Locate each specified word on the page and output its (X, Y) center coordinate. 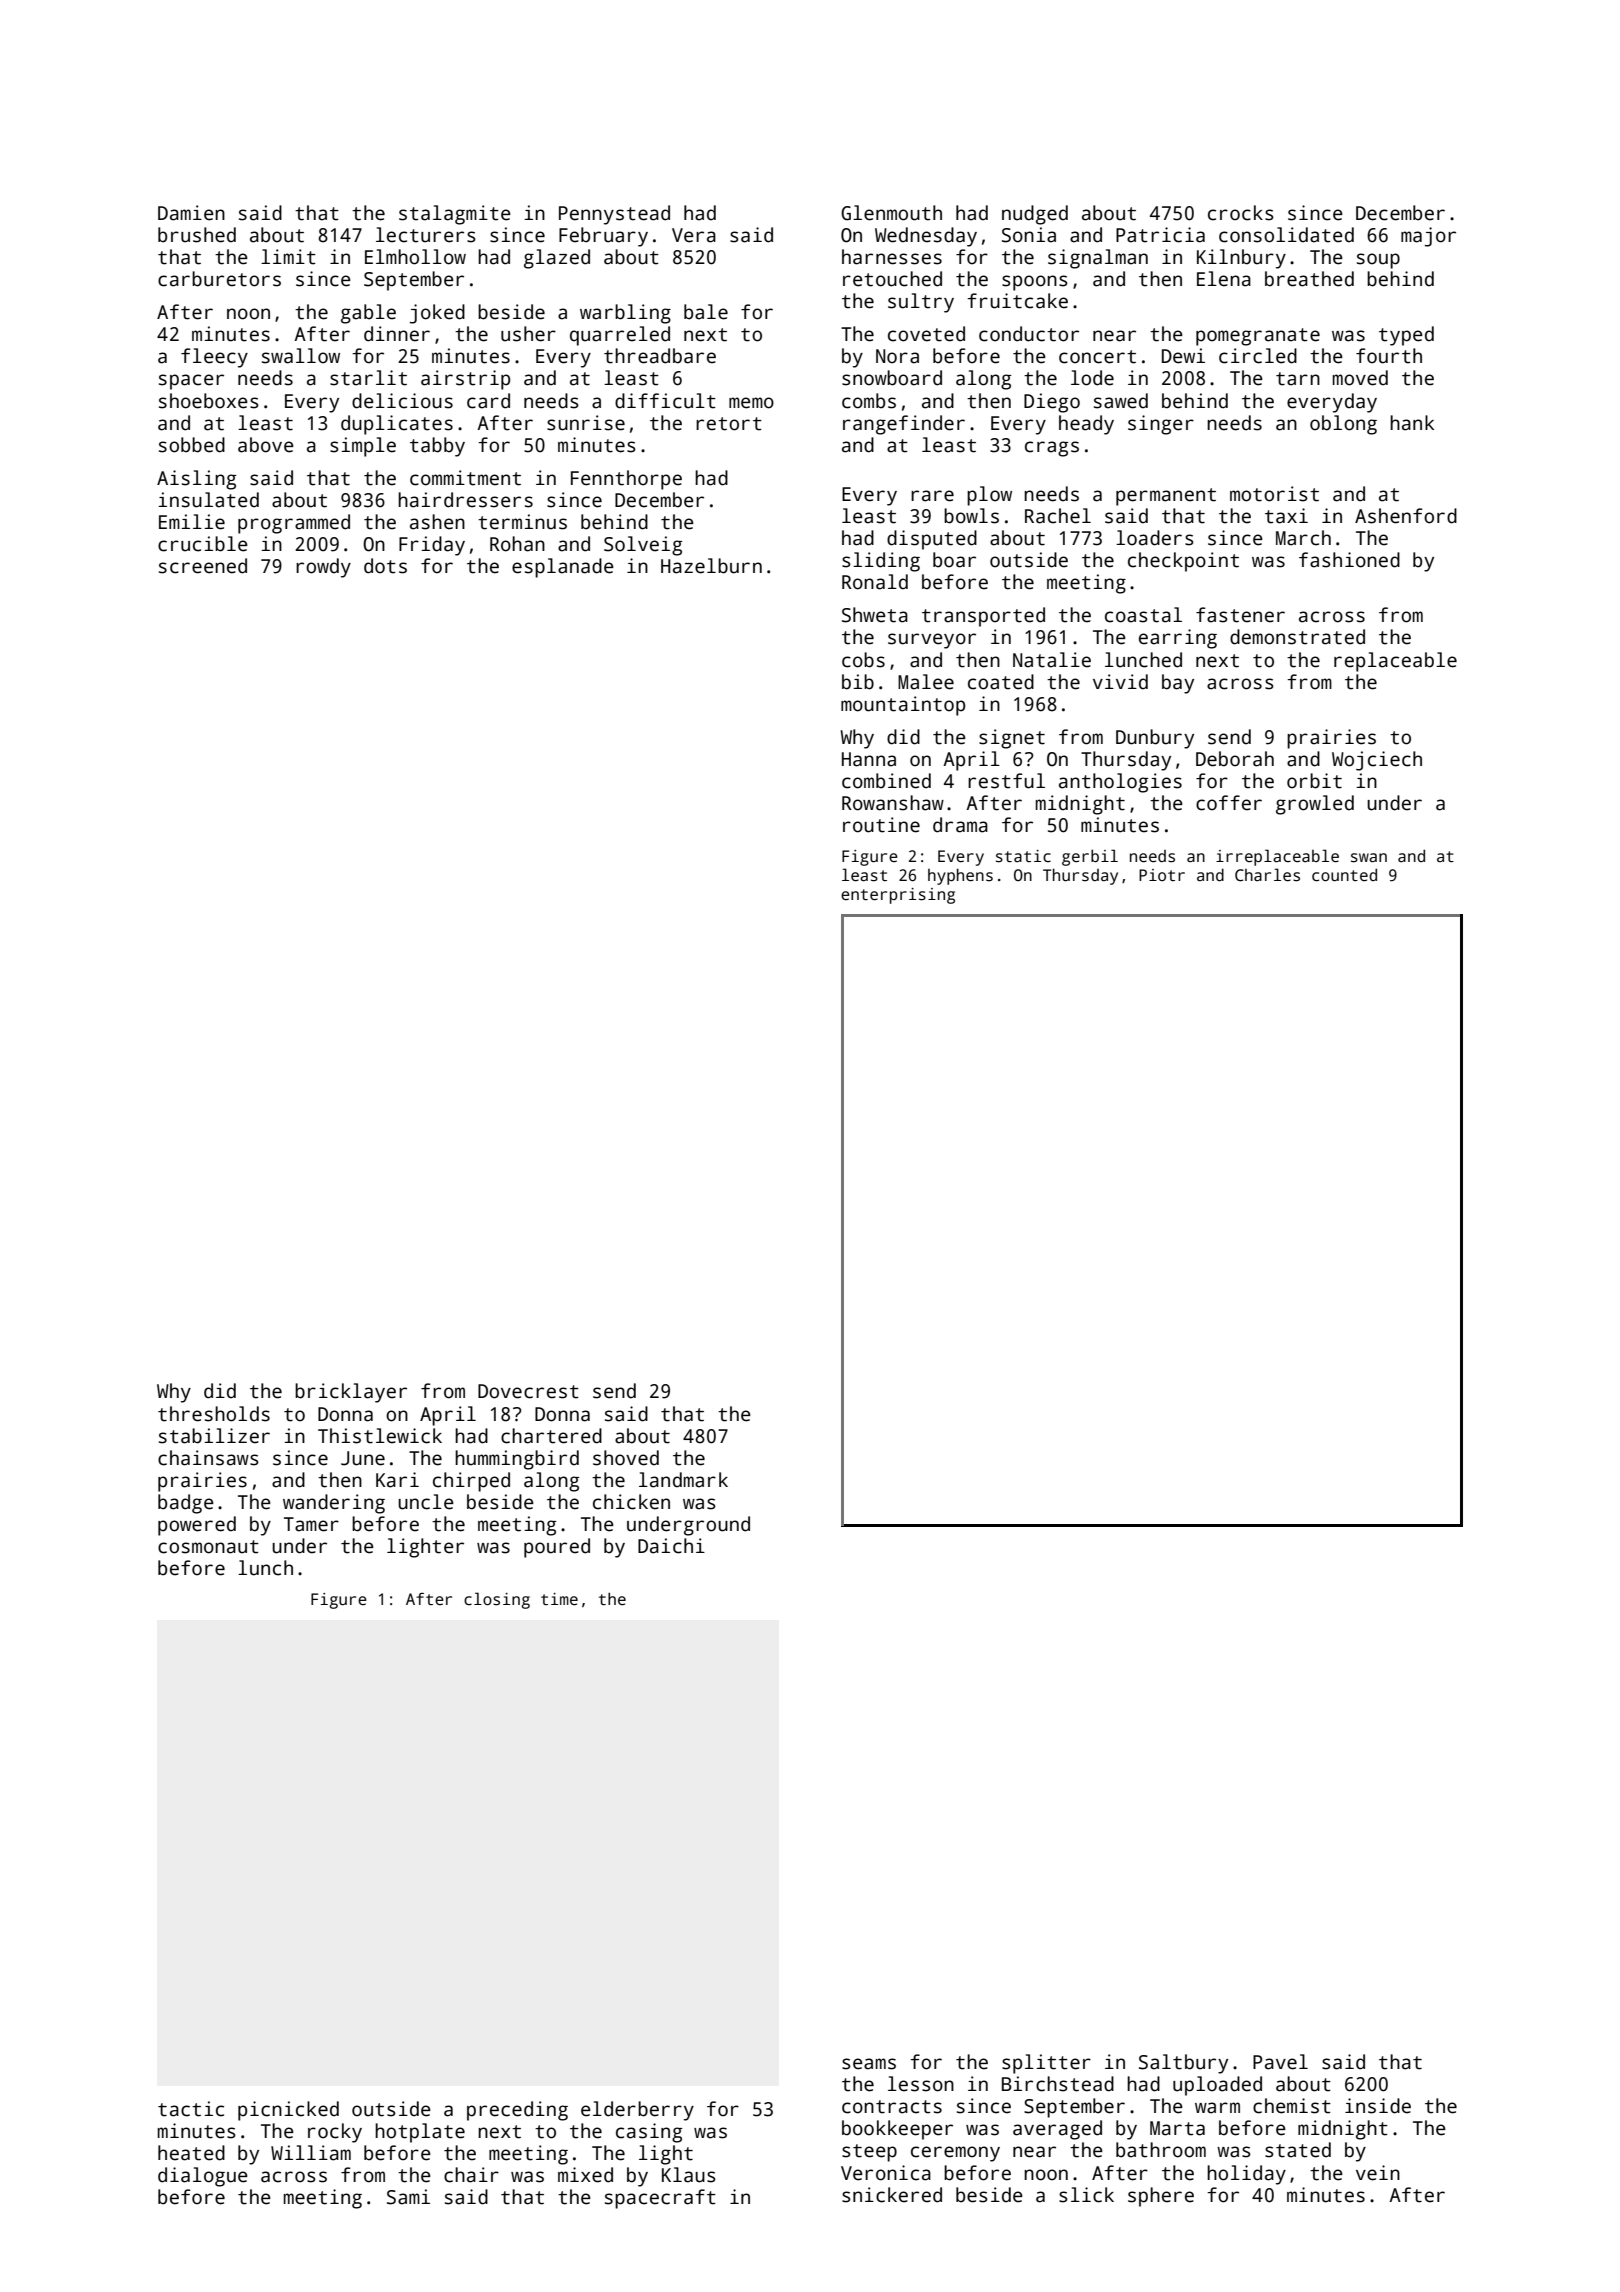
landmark (683, 1480)
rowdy (323, 568)
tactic (191, 2109)
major (1428, 237)
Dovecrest (528, 1391)
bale (706, 312)
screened (203, 566)
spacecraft (660, 2199)
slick (1086, 2195)
